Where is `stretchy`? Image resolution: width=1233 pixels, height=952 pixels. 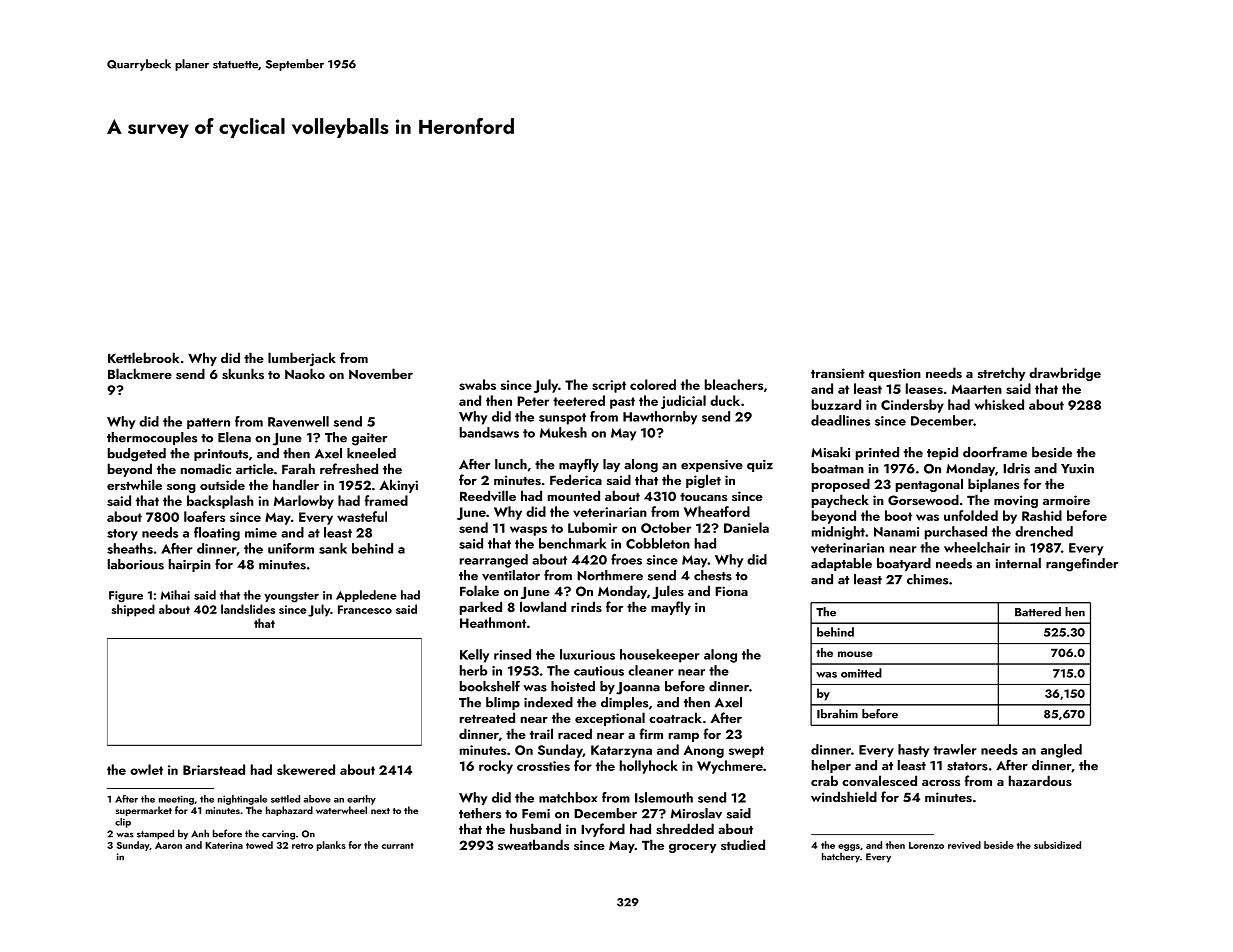 stretchy is located at coordinates (1002, 374).
